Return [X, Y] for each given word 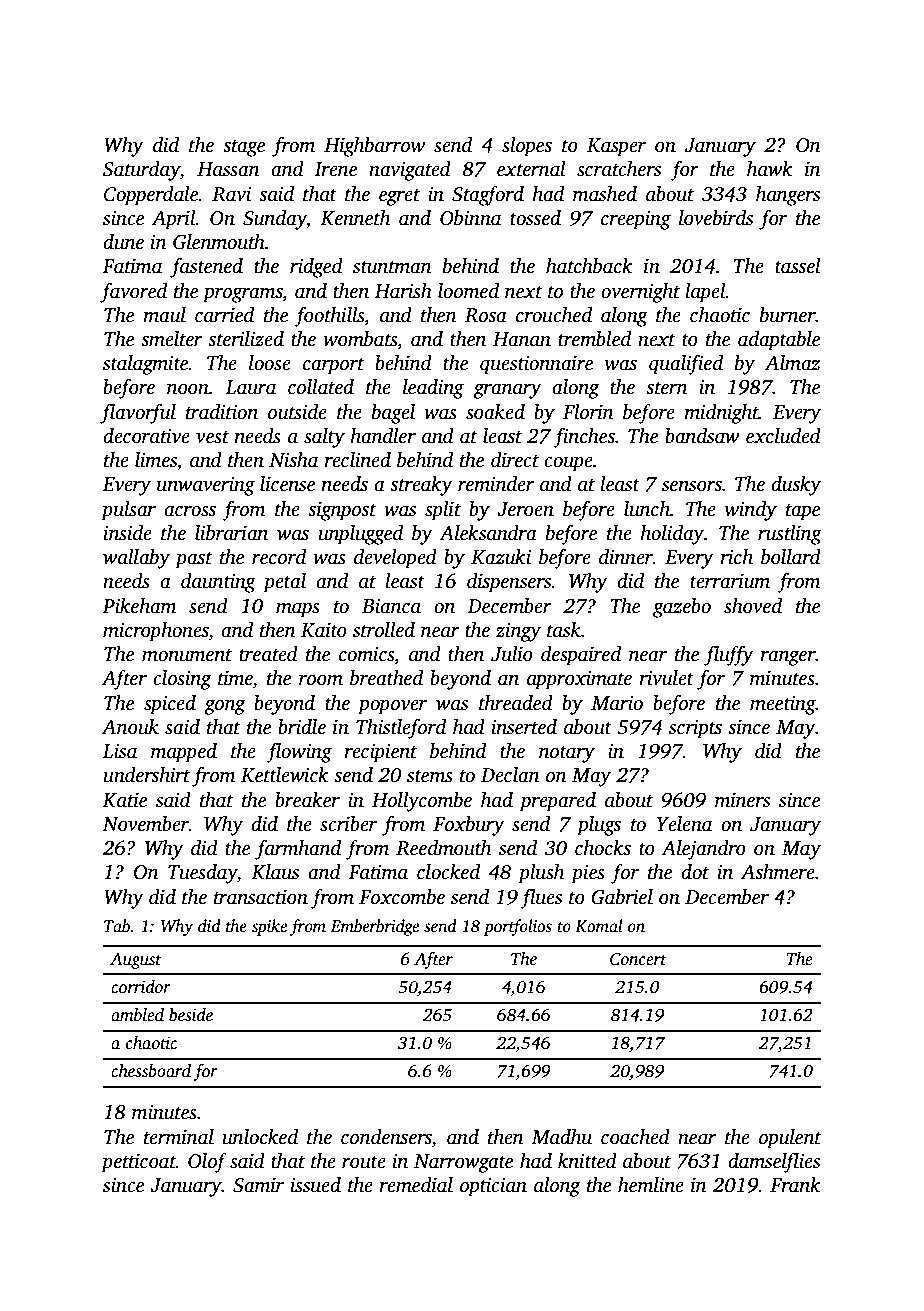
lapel [705, 293]
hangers [788, 196]
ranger [788, 658]
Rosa [486, 315]
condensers [386, 1137]
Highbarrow [374, 147]
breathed [386, 678]
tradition [222, 412]
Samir [258, 1185]
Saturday [141, 171]
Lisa [119, 751]
